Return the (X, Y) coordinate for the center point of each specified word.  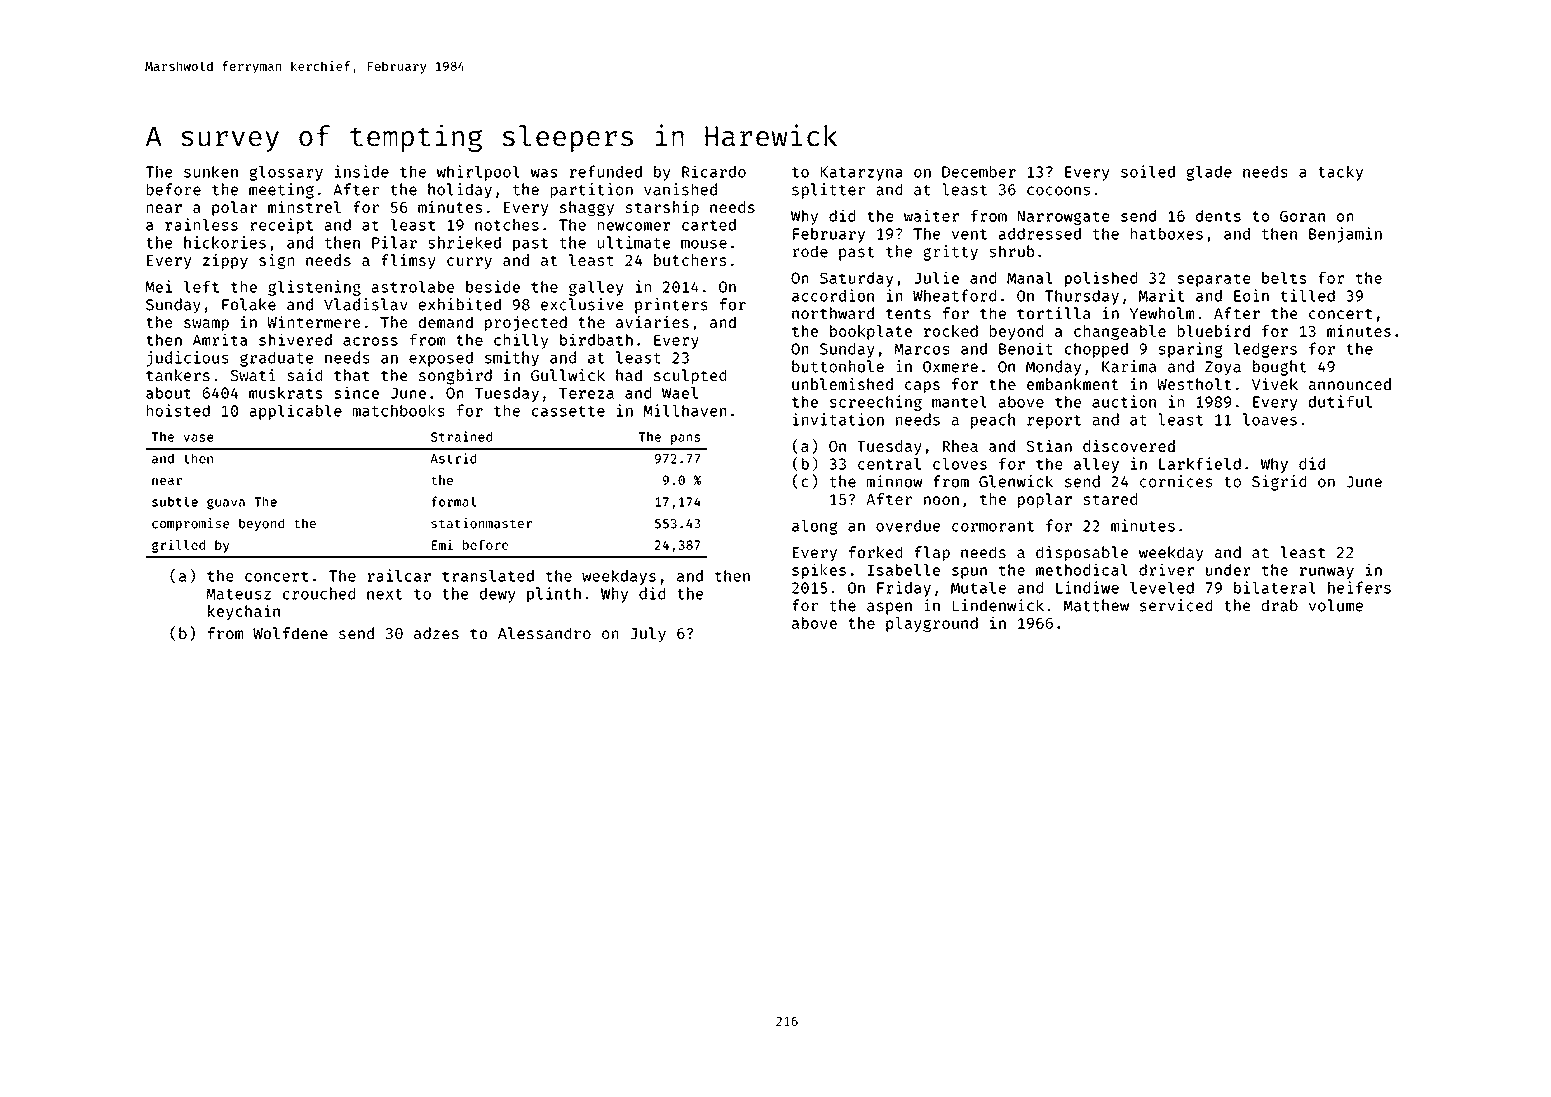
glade (1209, 173)
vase (198, 438)
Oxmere (950, 367)
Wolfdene (290, 633)
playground (932, 624)
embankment (1073, 384)
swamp (206, 325)
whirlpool (478, 173)
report (1054, 422)
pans (685, 439)
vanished (680, 189)
